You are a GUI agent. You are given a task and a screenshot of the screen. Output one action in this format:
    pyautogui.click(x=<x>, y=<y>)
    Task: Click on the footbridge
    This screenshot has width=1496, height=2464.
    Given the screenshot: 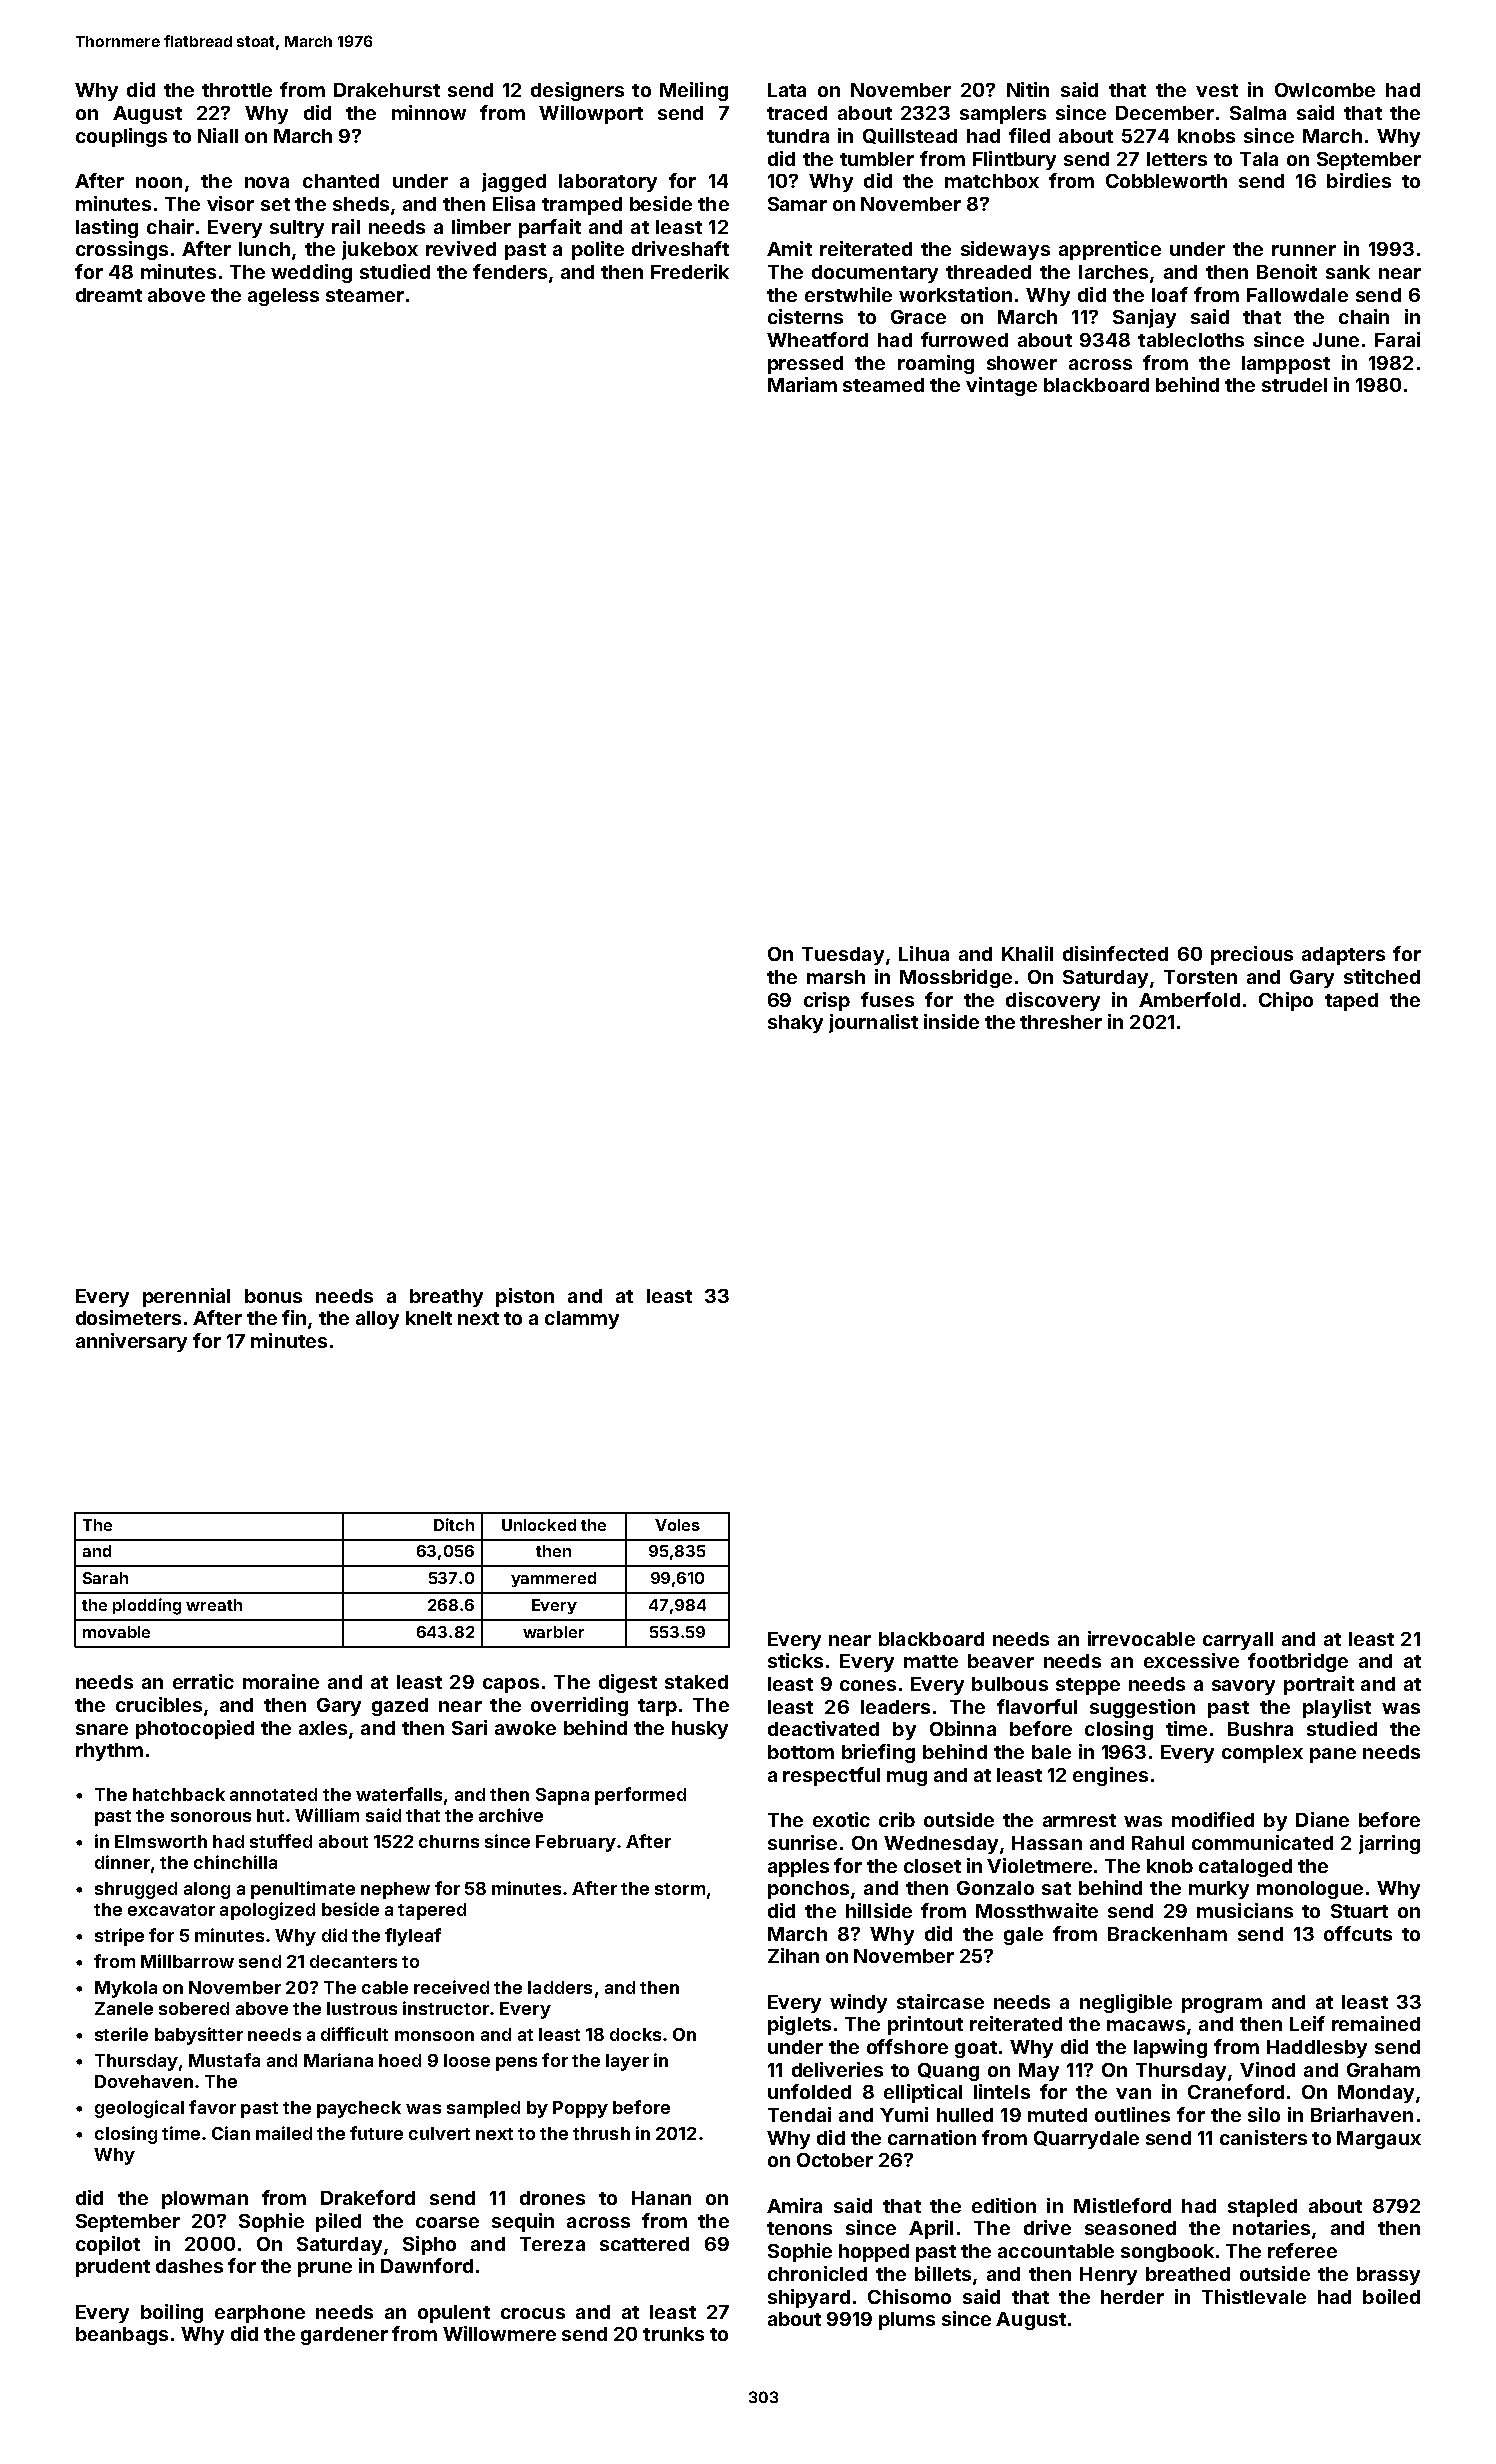 What is the action you would take?
    pyautogui.click(x=1298, y=1662)
